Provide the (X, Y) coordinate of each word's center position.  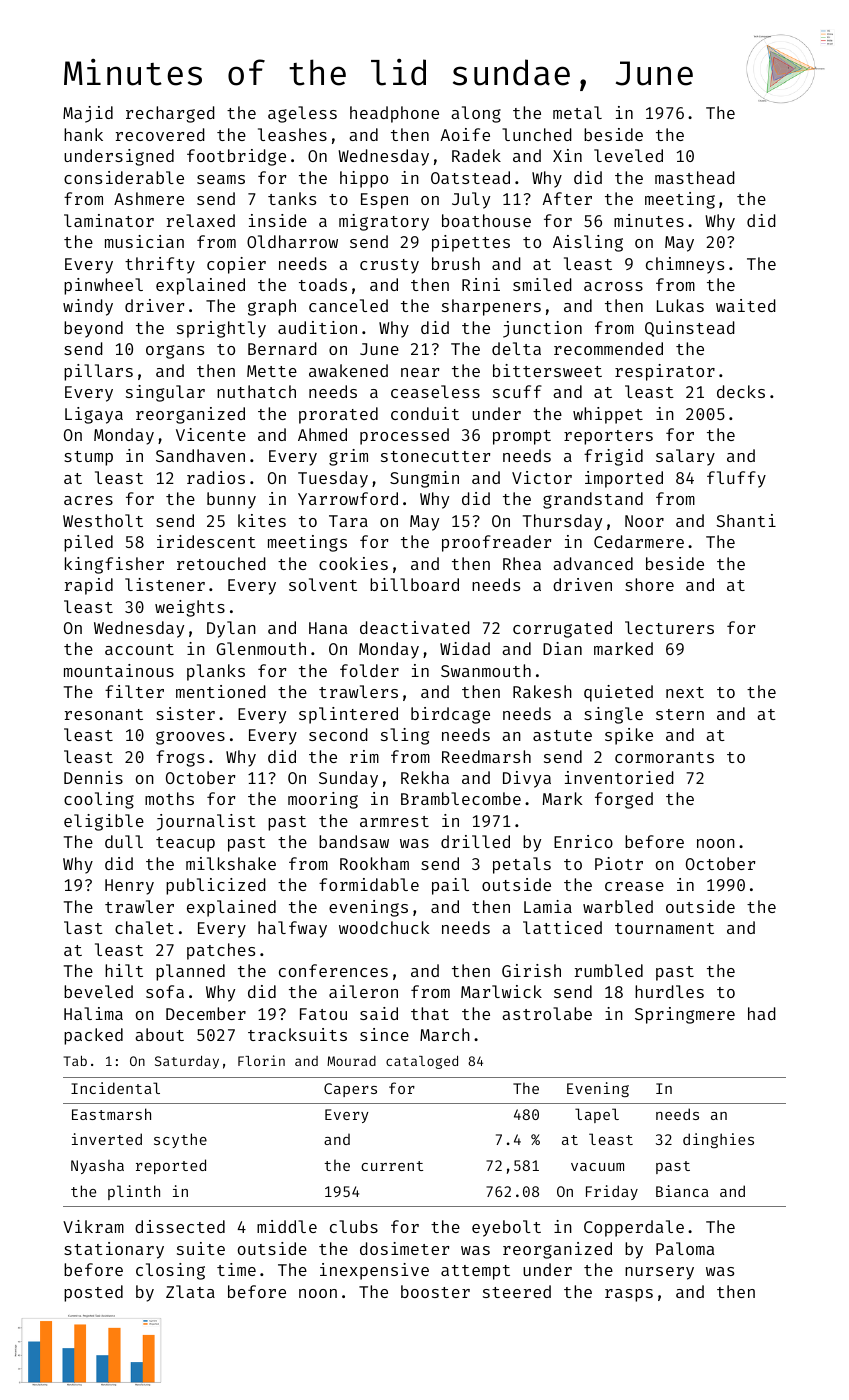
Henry (129, 887)
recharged (170, 114)
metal (577, 112)
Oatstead (470, 177)
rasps (629, 1295)
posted (93, 1293)
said (379, 1013)
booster (435, 1291)
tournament (664, 928)
